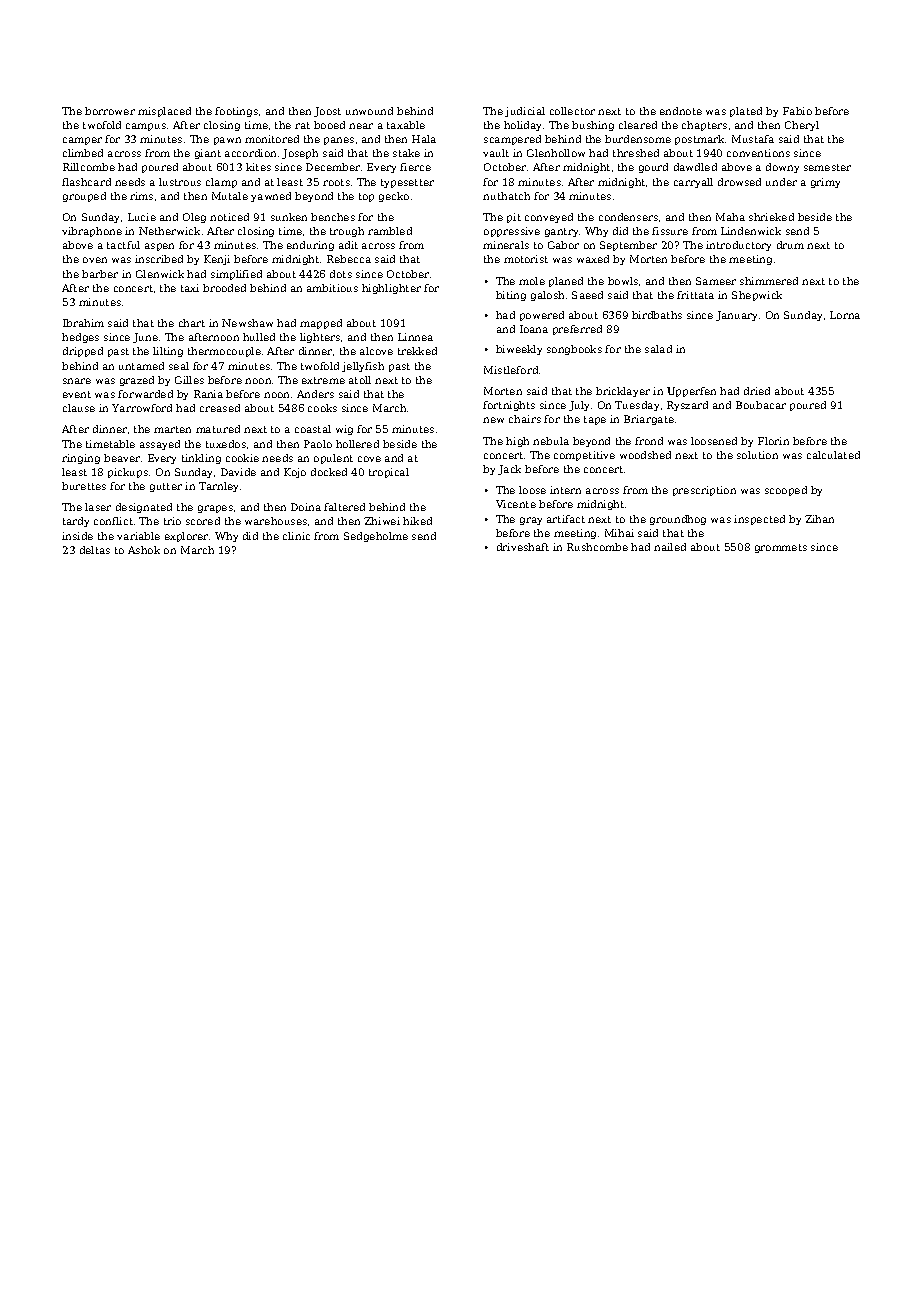 The height and width of the image is (1308, 924). Describe the element at coordinates (561, 232) in the image. I see `gantry` at that location.
